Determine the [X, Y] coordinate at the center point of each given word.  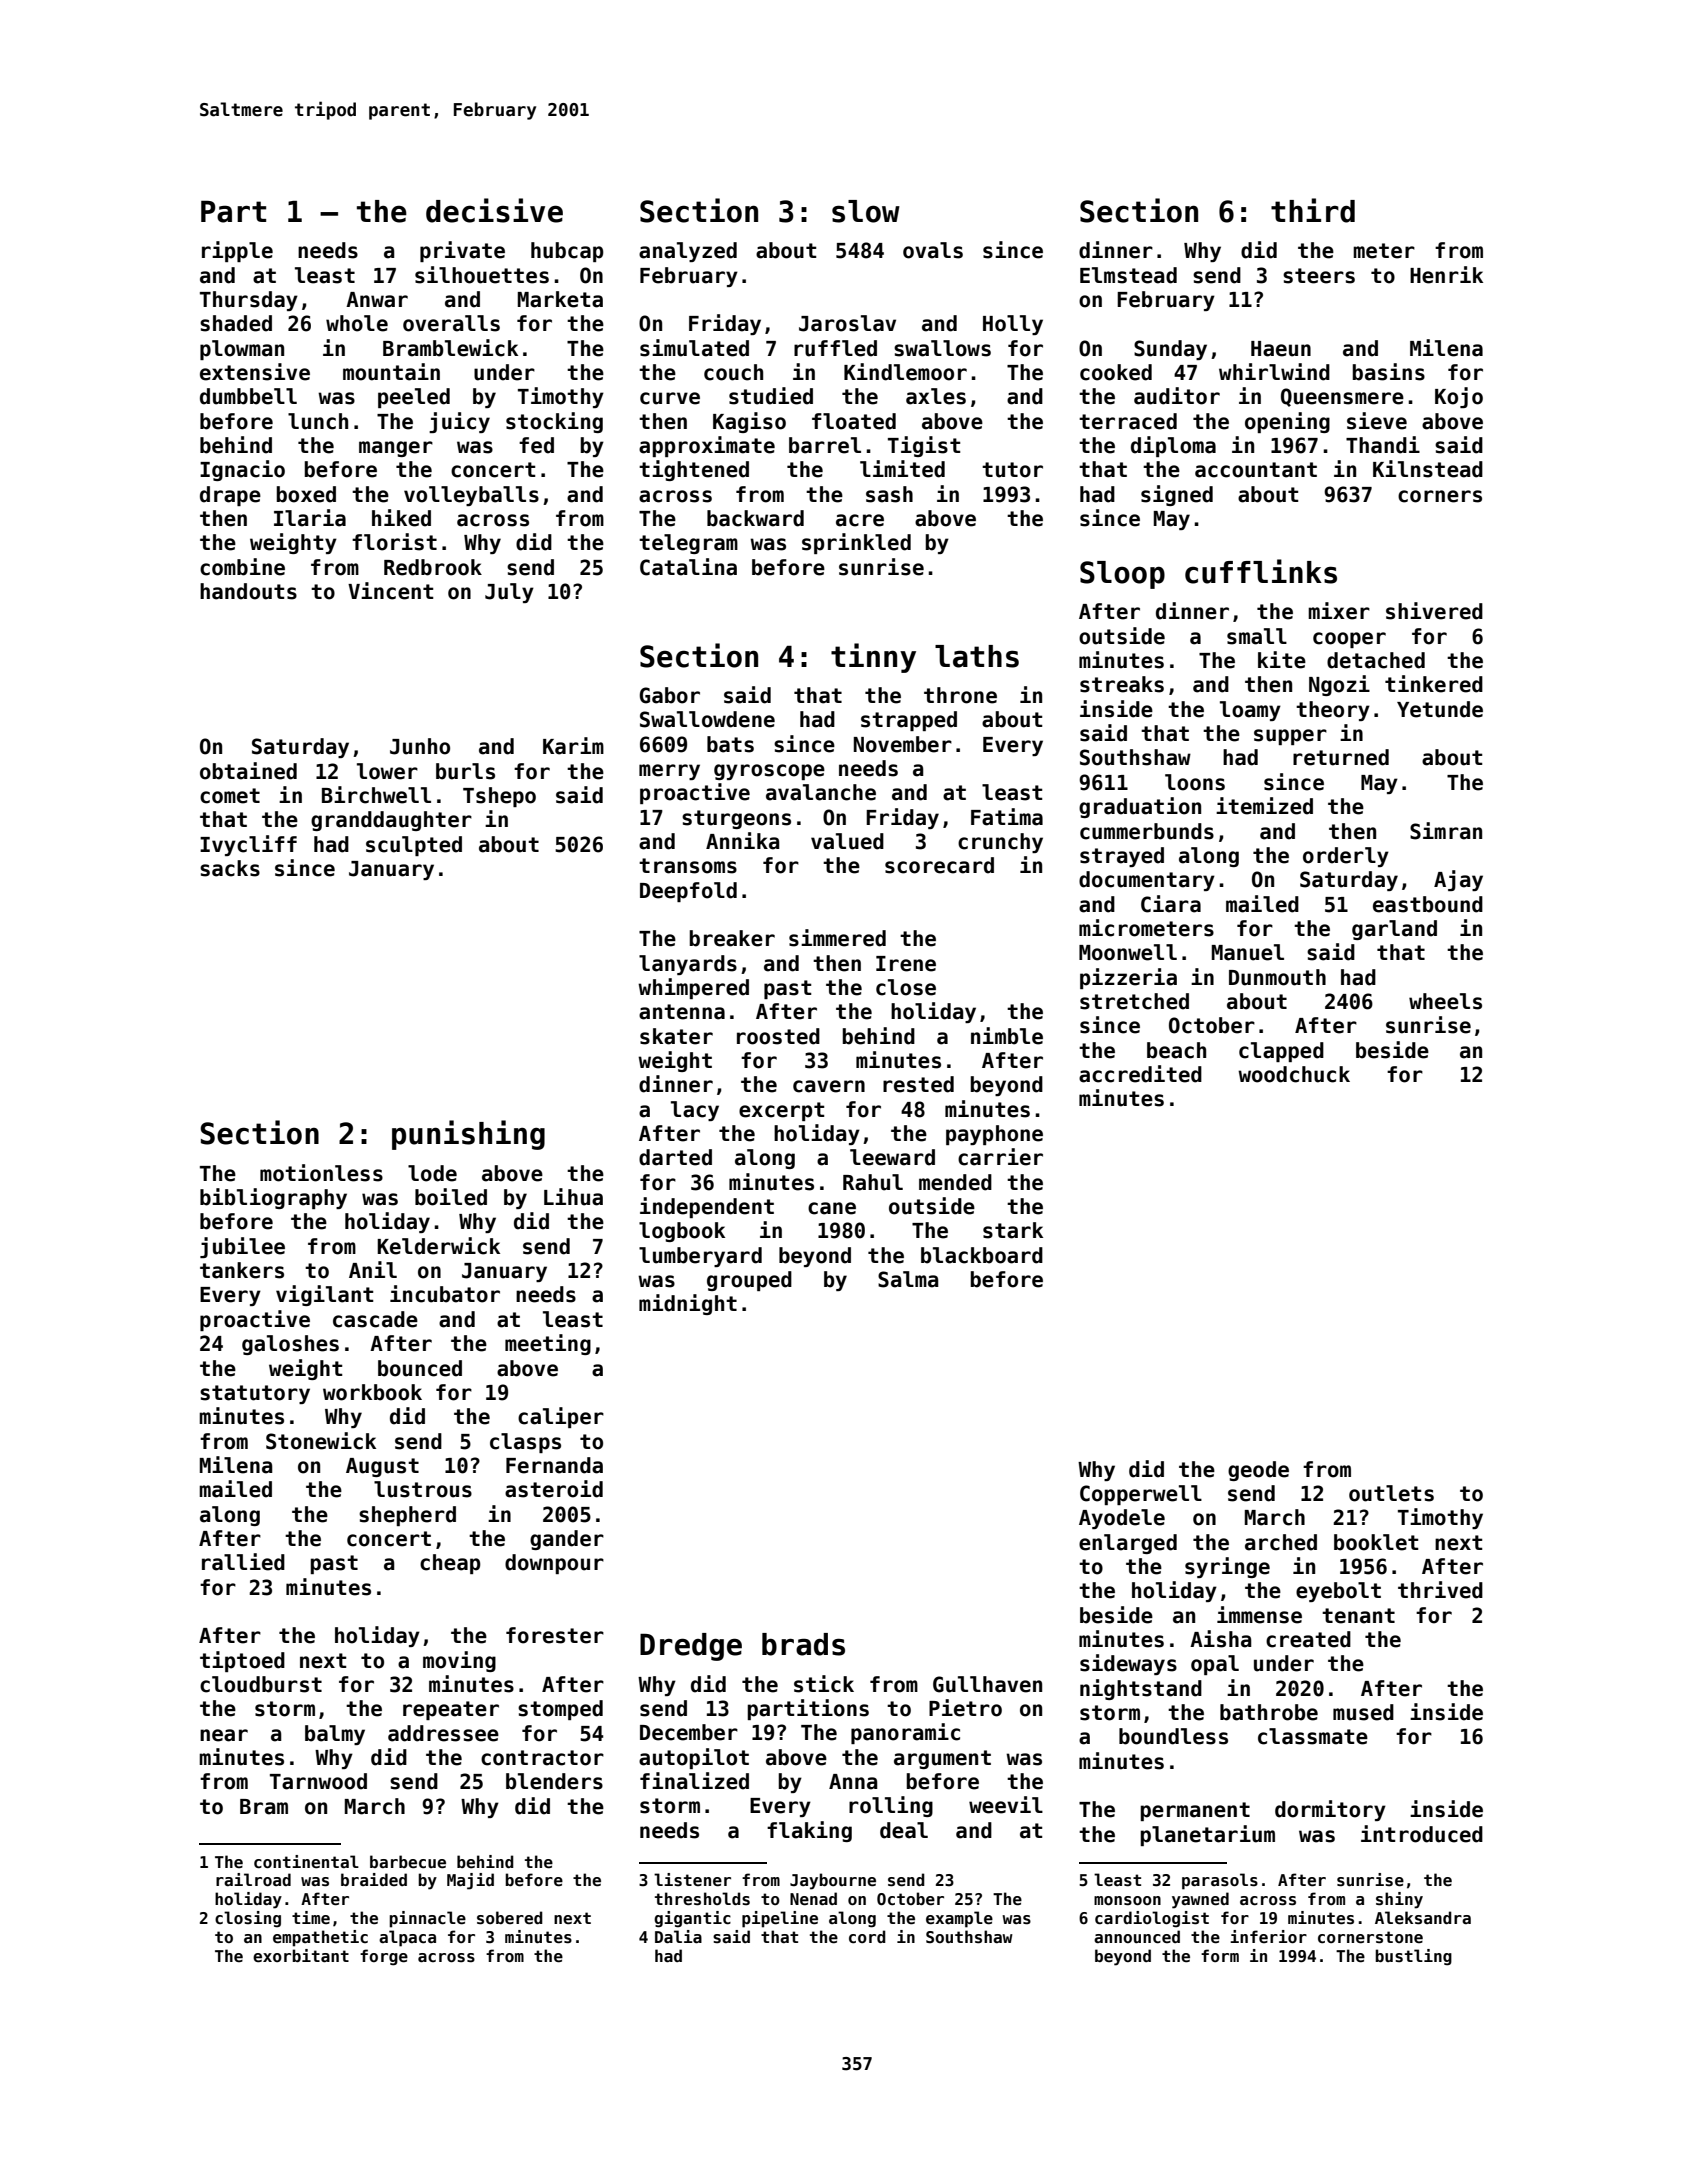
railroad [253, 1879]
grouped [749, 1281]
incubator [445, 1294]
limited [902, 469]
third [1313, 210]
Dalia [678, 1936]
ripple [237, 251]
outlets [1391, 1493]
